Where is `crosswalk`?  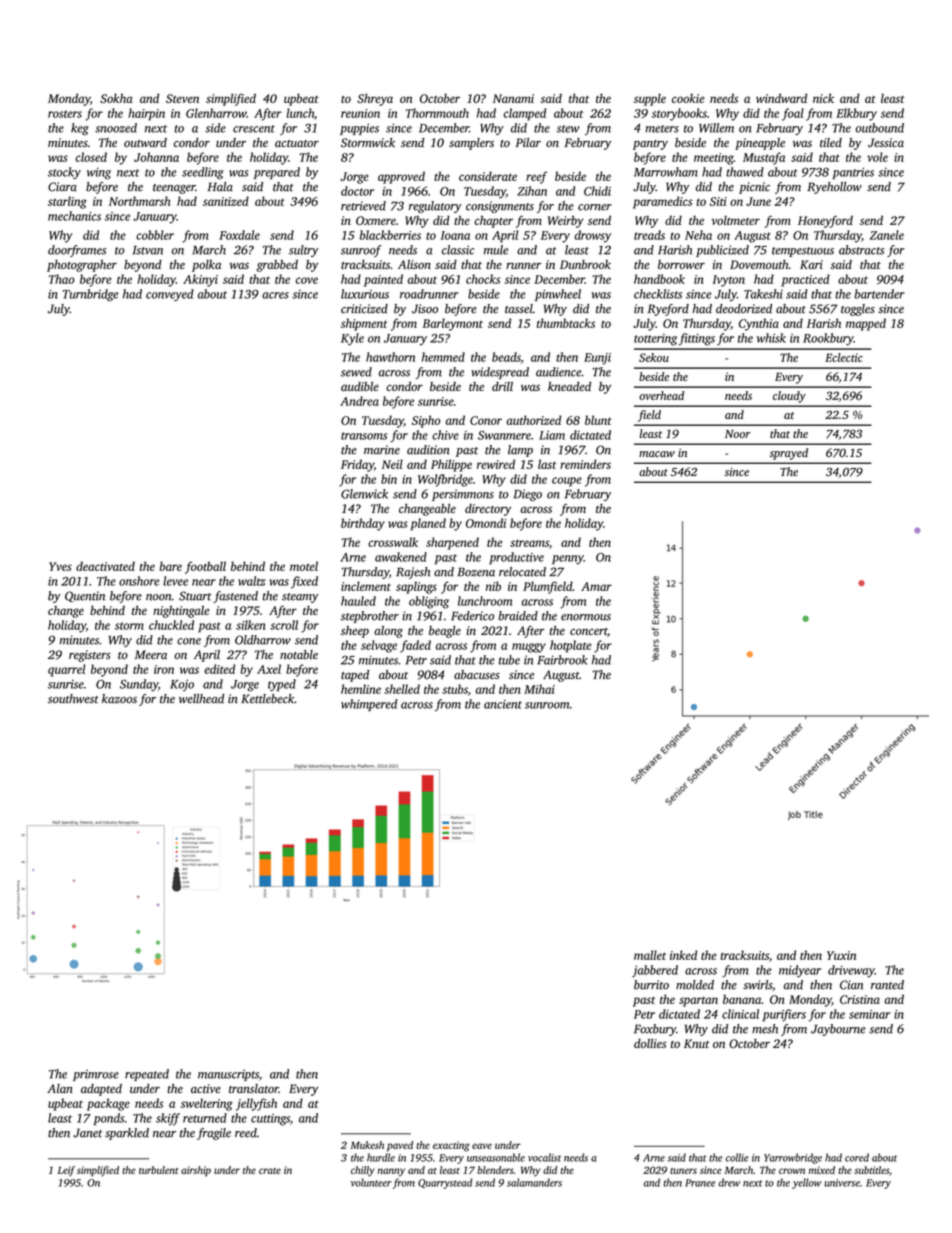 crosswalk is located at coordinates (393, 542).
